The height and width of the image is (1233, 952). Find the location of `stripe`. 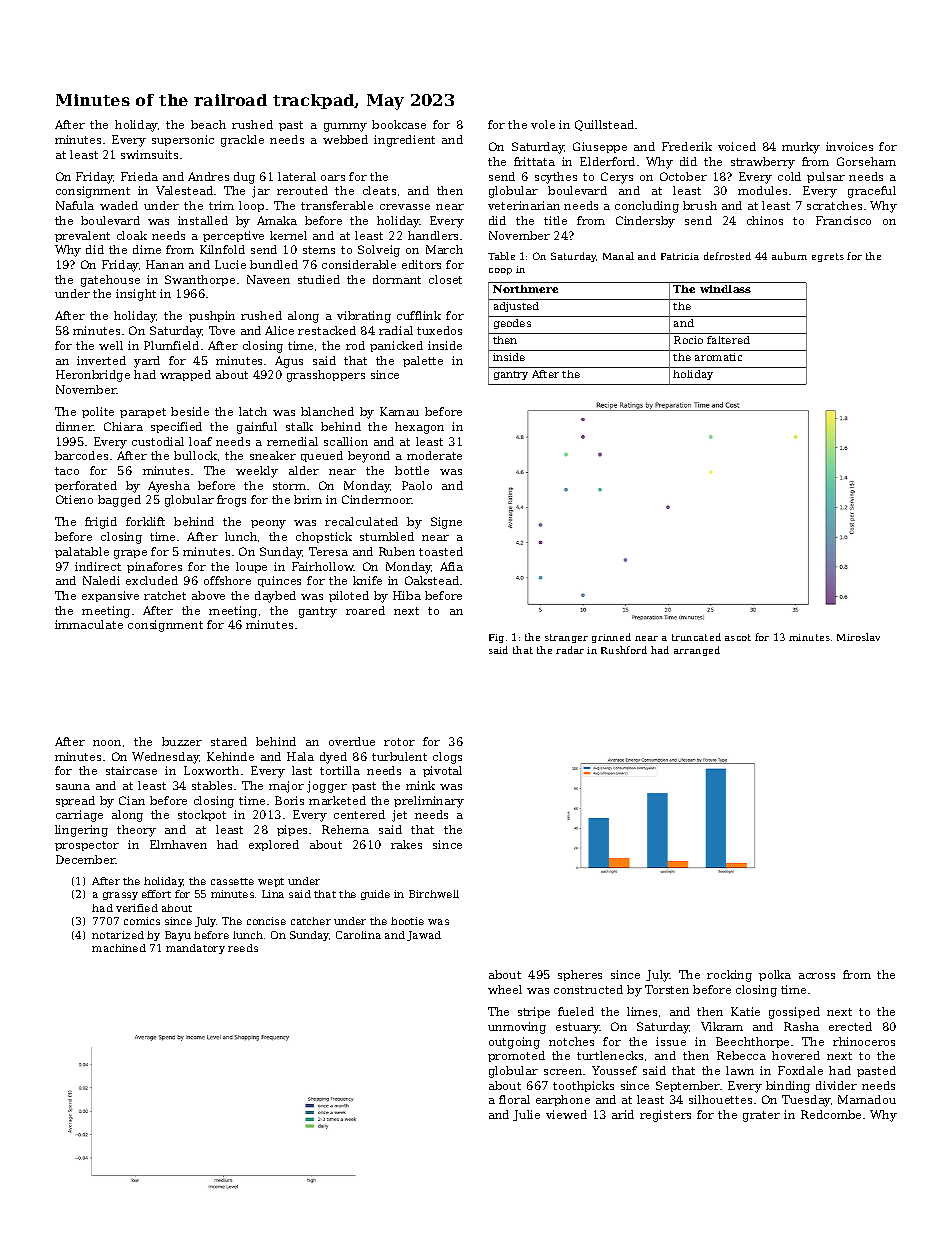

stripe is located at coordinates (534, 1012).
